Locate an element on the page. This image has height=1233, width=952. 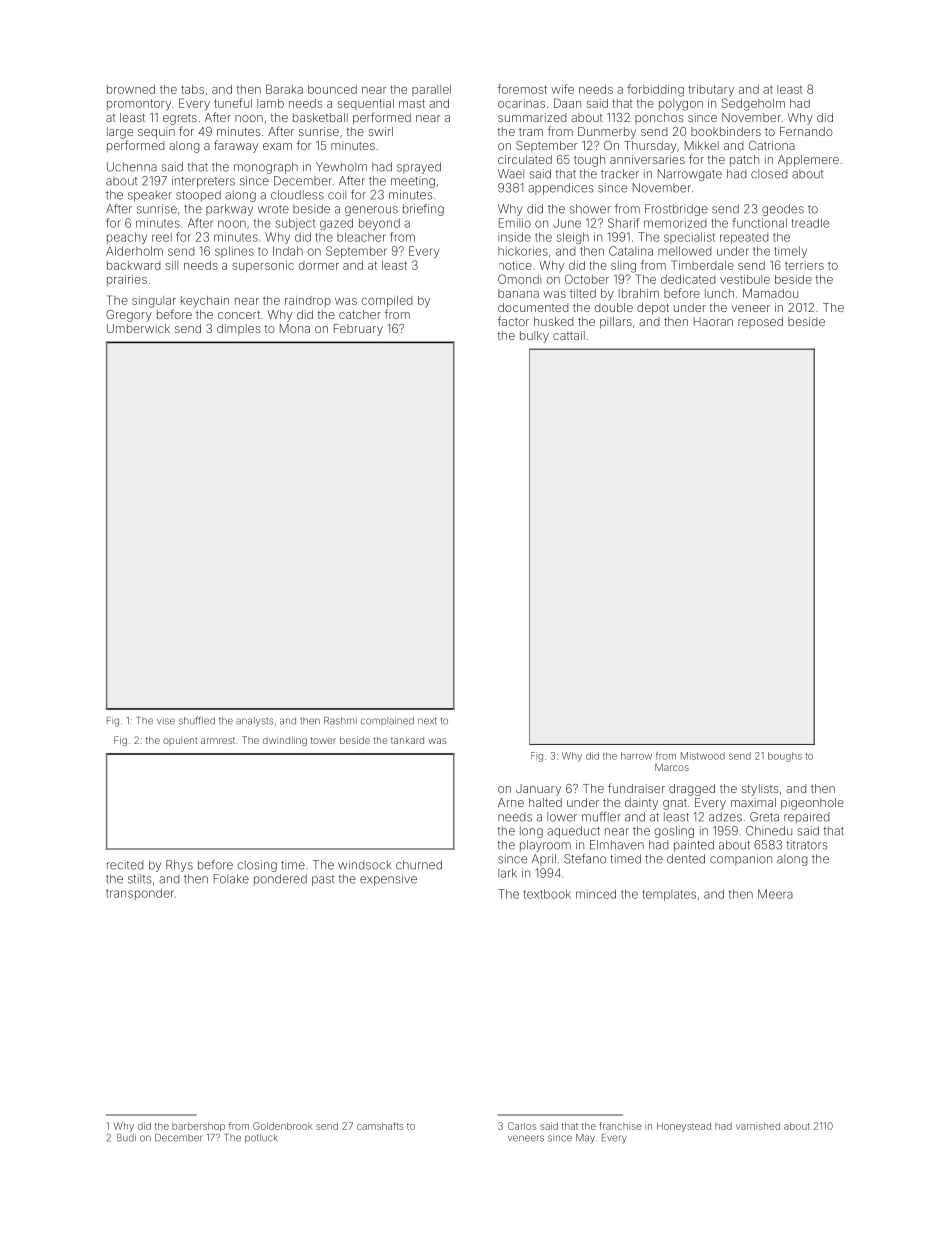
boughs is located at coordinates (785, 757).
